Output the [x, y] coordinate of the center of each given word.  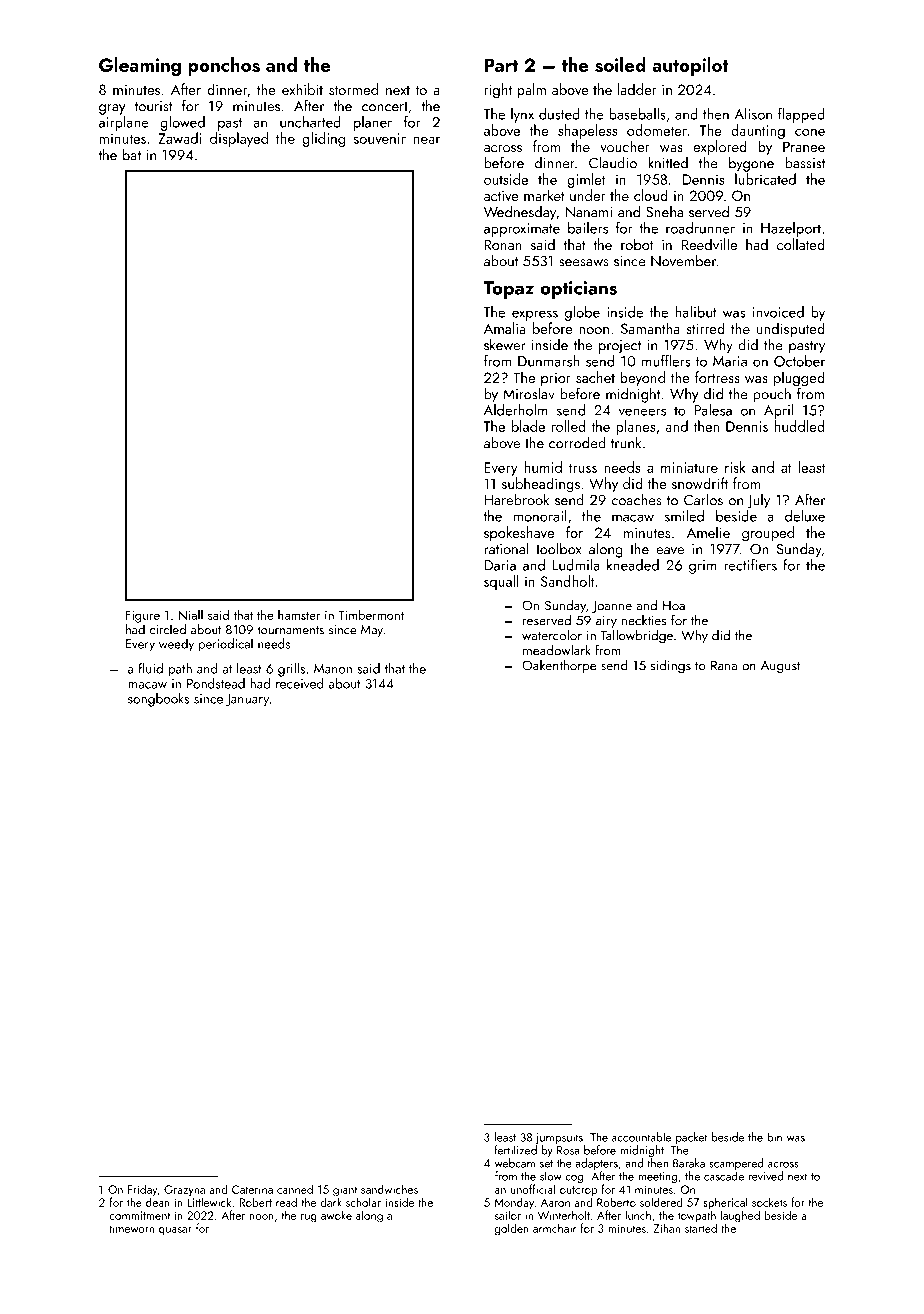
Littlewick [209, 1202]
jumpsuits [559, 1138]
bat [132, 154]
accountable [641, 1137]
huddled [799, 426]
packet [692, 1138]
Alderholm [516, 410]
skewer [504, 345]
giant [345, 1191]
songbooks [158, 700]
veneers [642, 412]
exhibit [302, 89]
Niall [191, 615]
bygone [751, 164]
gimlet [586, 180]
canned [295, 1189]
